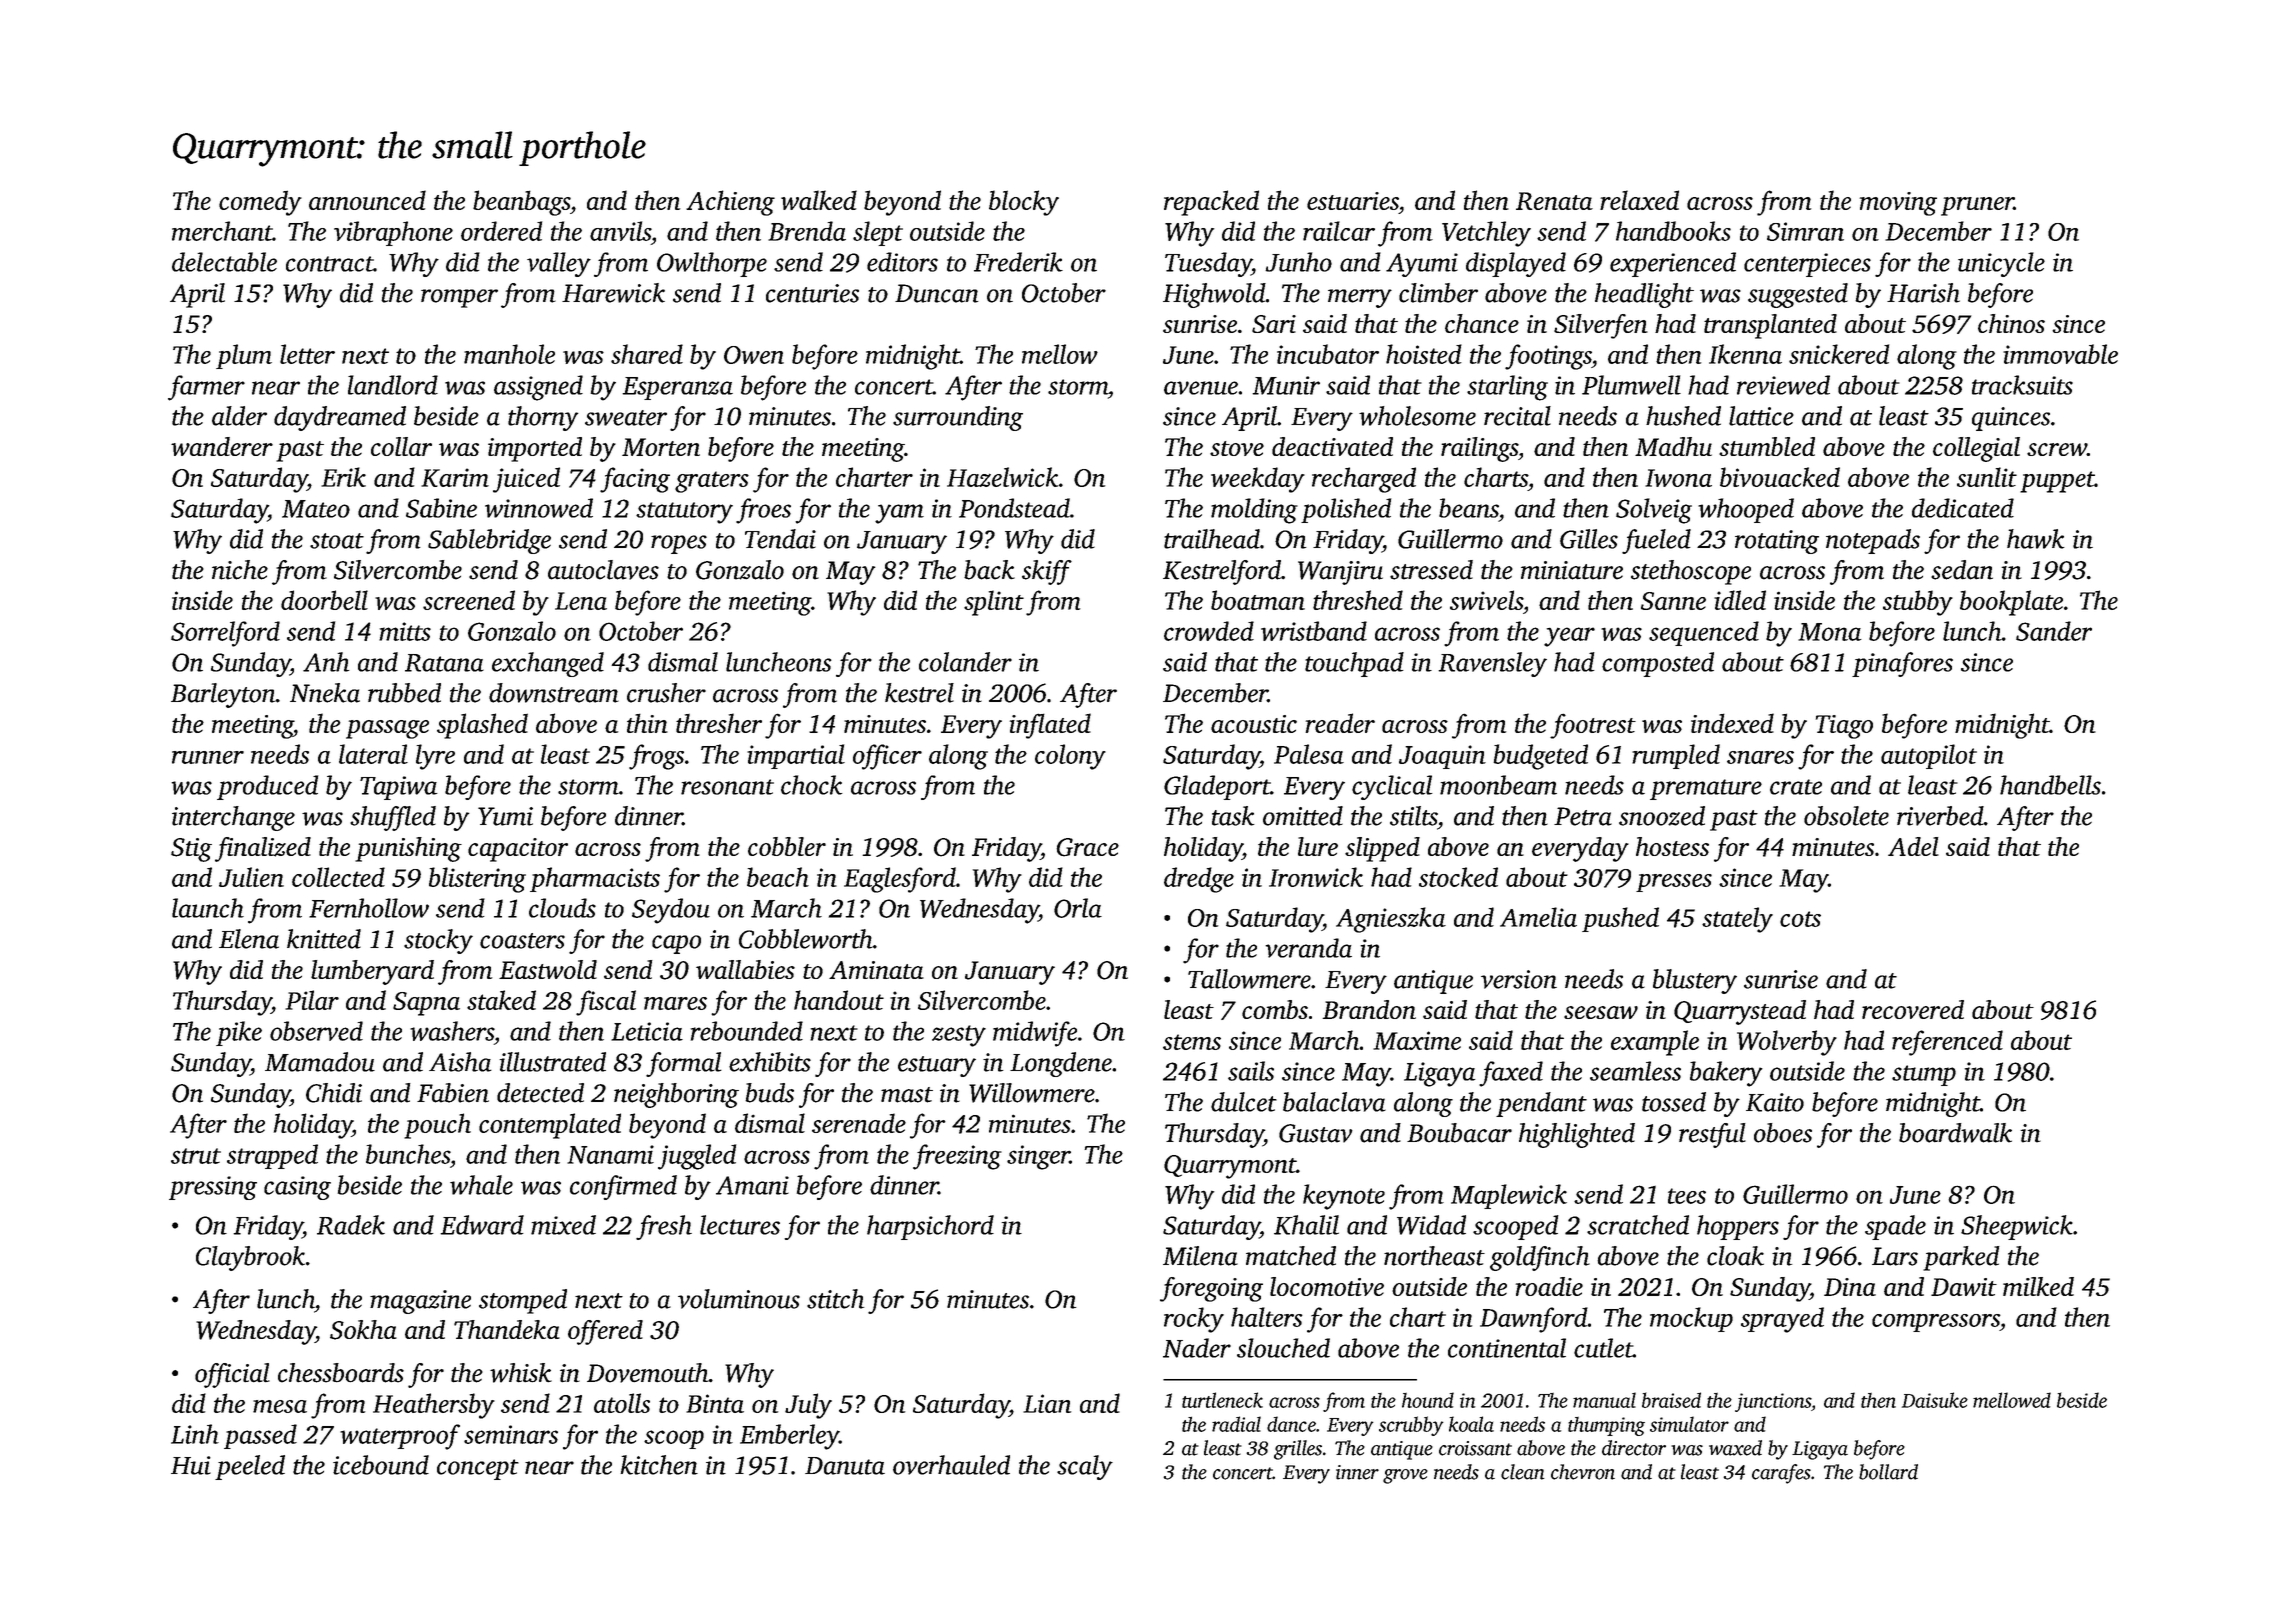 The height and width of the screenshot is (1620, 2292). Describe the element at coordinates (1962, 570) in the screenshot. I see `sedan` at that location.
